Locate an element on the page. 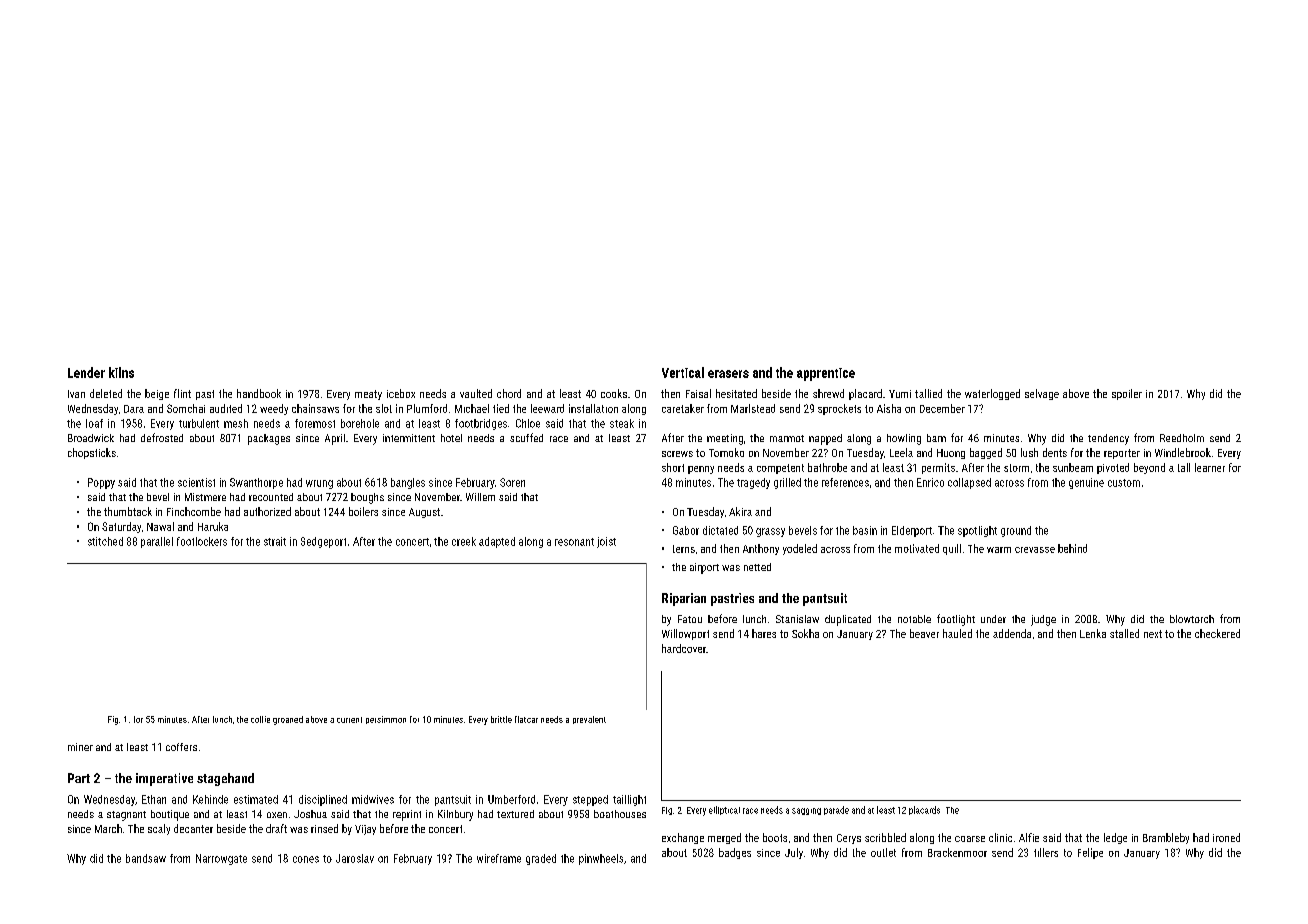 This page has height=924, width=1308. disciplined is located at coordinates (323, 800).
